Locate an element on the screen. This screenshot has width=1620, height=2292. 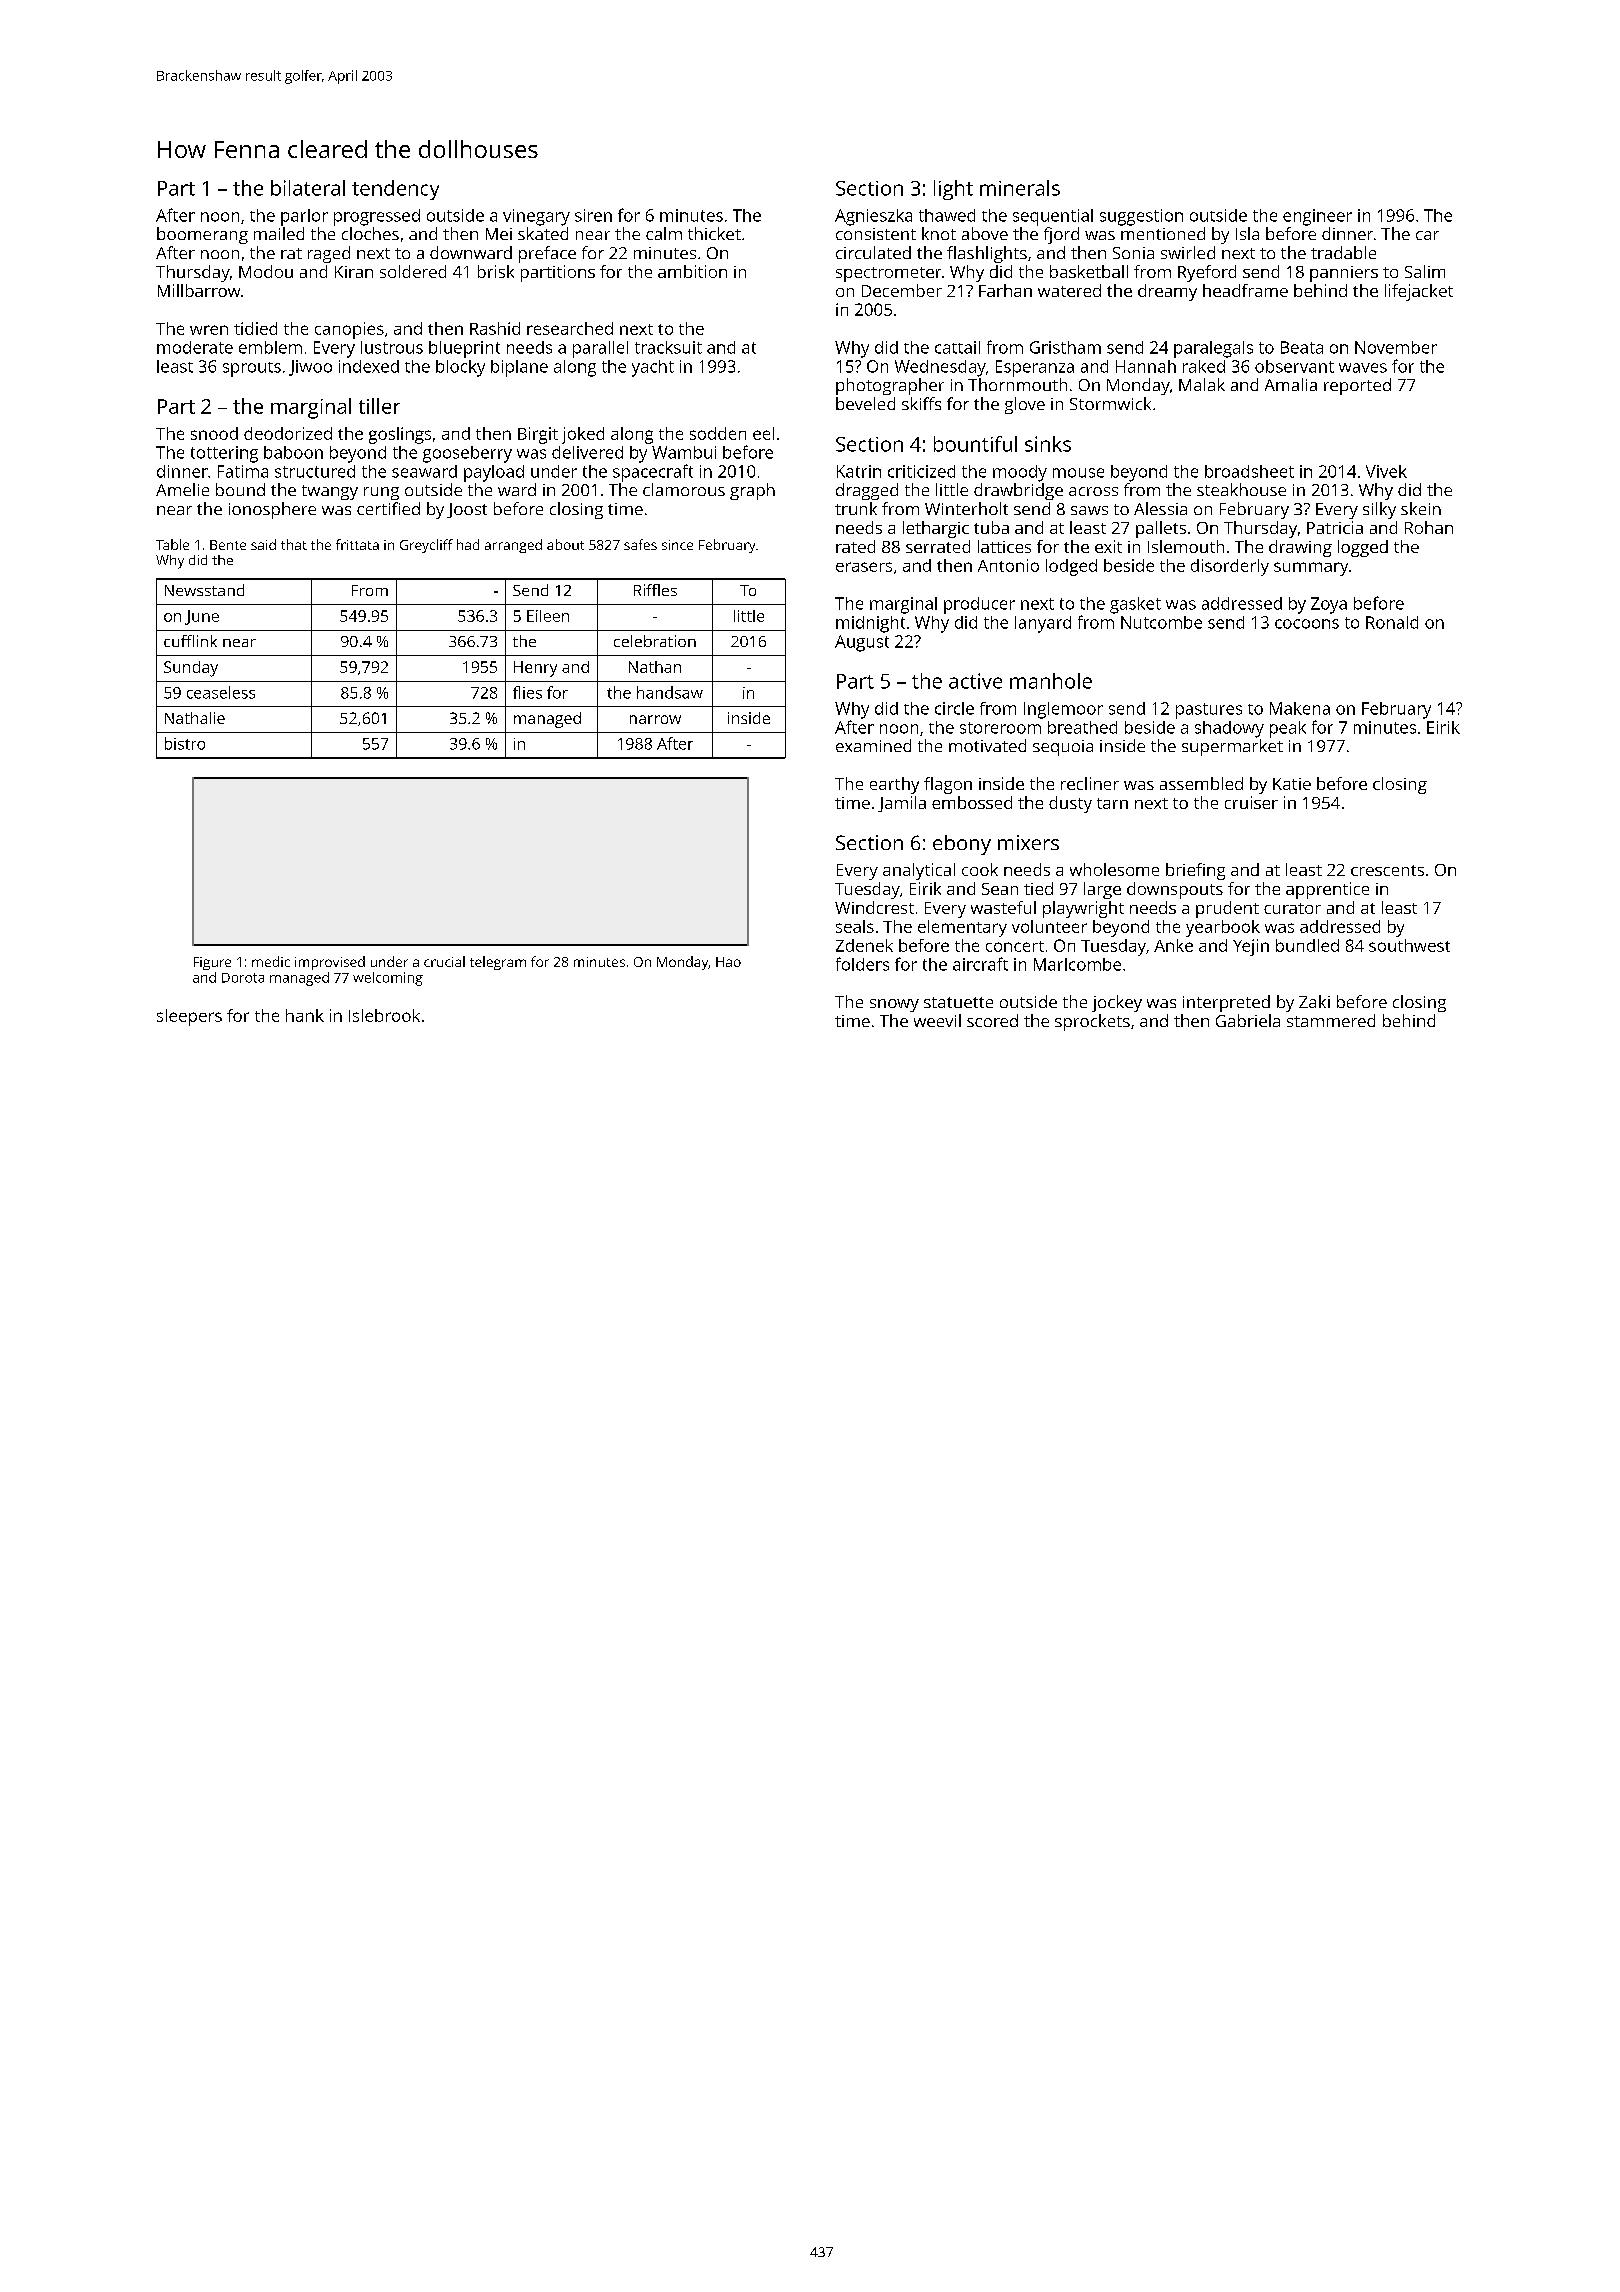
engineer is located at coordinates (1317, 217).
